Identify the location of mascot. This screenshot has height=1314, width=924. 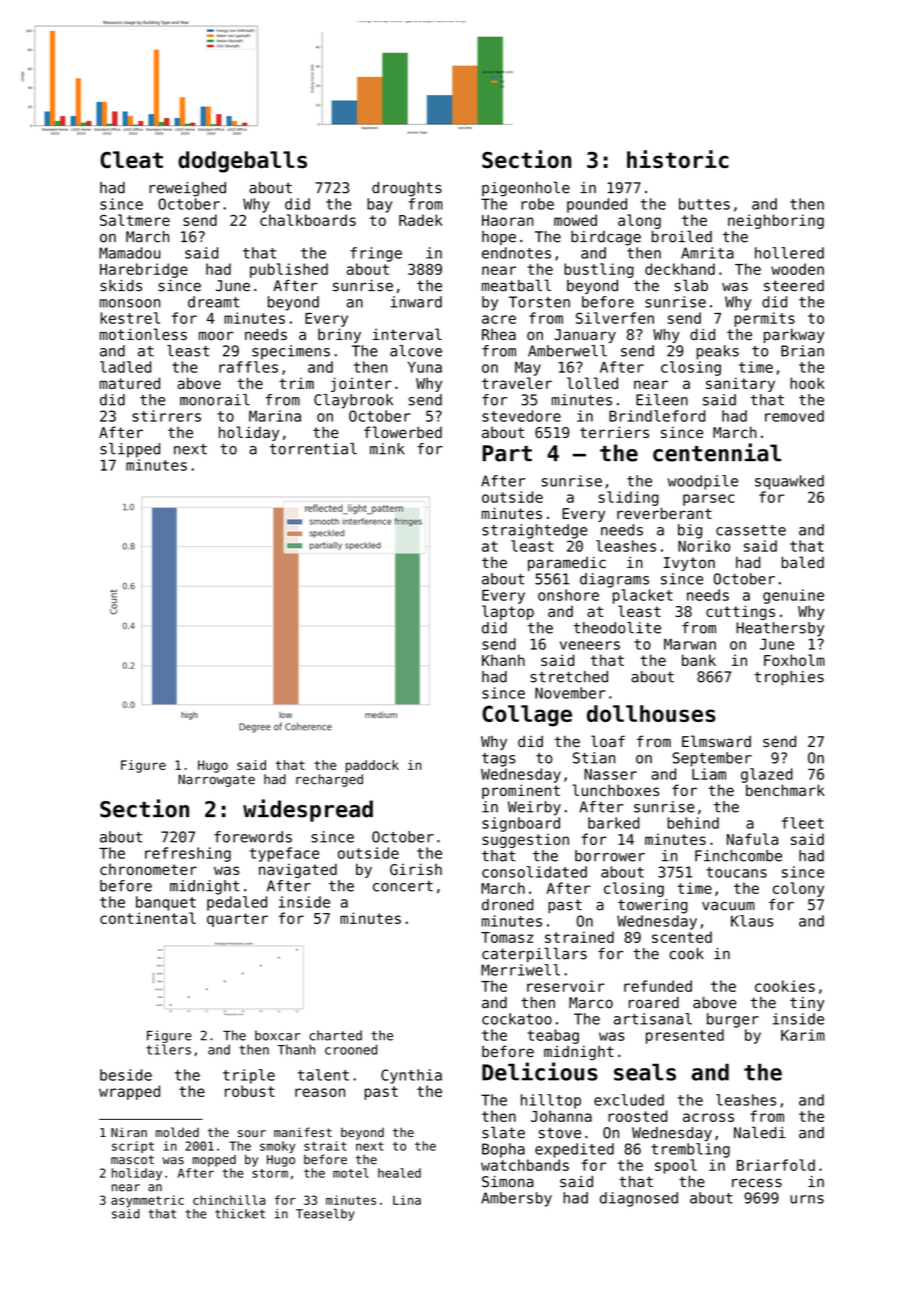
(132, 1160).
